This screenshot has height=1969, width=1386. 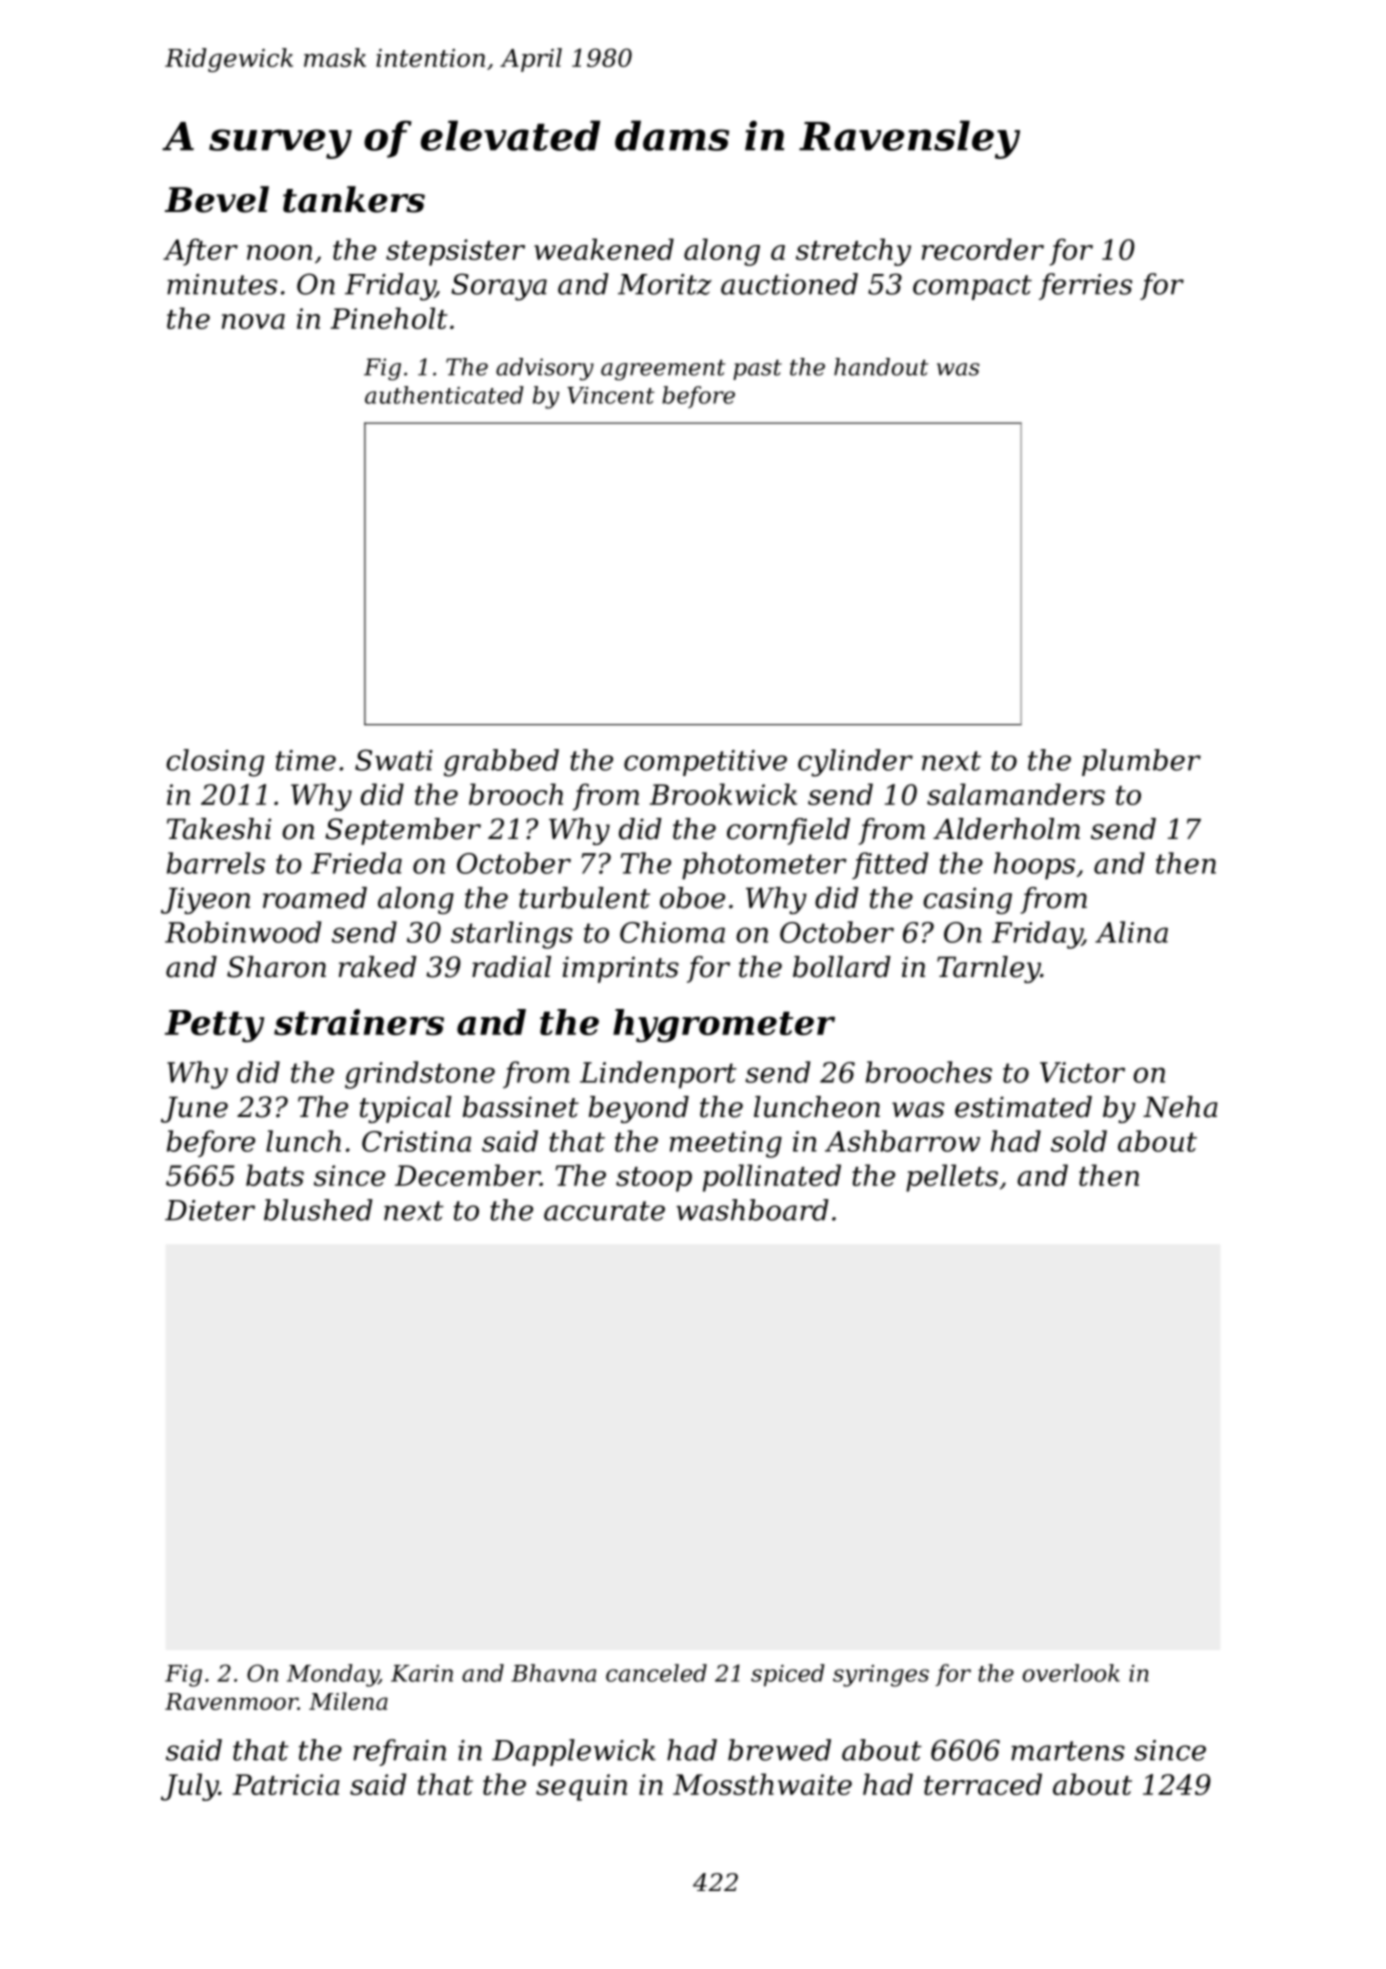 I want to click on ferries, so click(x=1085, y=286).
